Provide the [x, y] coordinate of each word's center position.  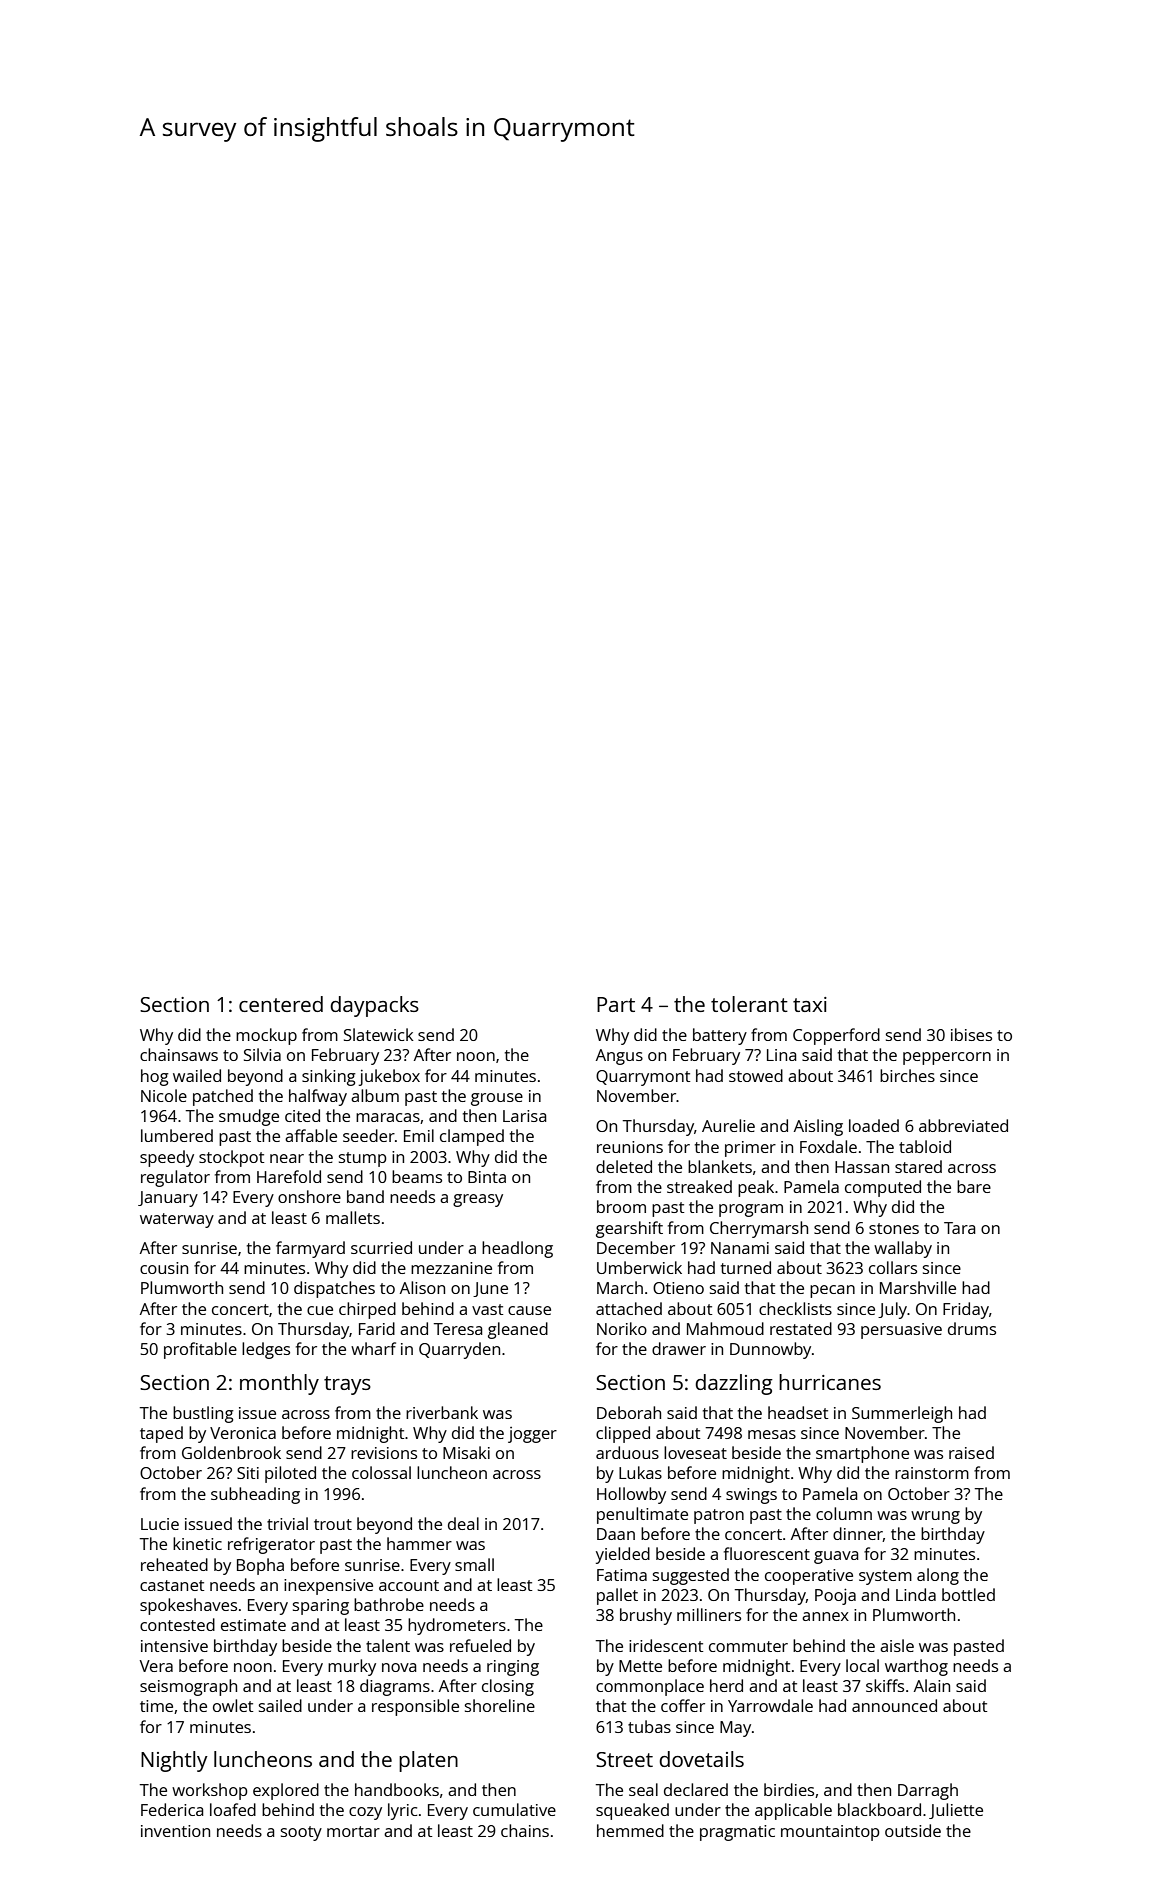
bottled [968, 1594]
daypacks [374, 1006]
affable [311, 1135]
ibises [971, 1034]
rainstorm [932, 1473]
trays [347, 1385]
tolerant [749, 1004]
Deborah [629, 1412]
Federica [172, 1809]
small [474, 1564]
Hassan [862, 1167]
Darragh [928, 1791]
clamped [472, 1137]
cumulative [514, 1809]
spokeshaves [188, 1606]
